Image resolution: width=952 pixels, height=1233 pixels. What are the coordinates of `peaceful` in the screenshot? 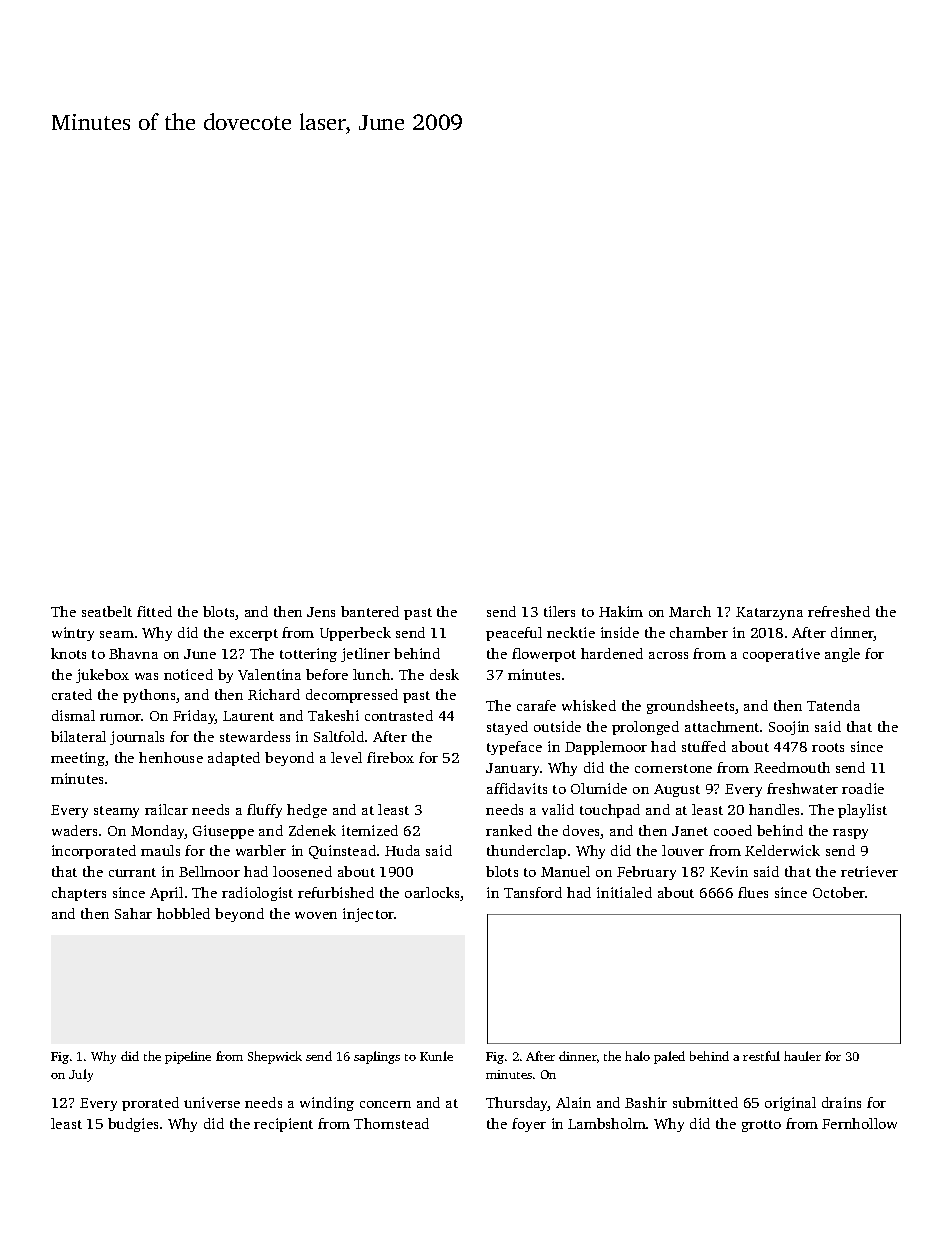 It's located at (514, 634).
